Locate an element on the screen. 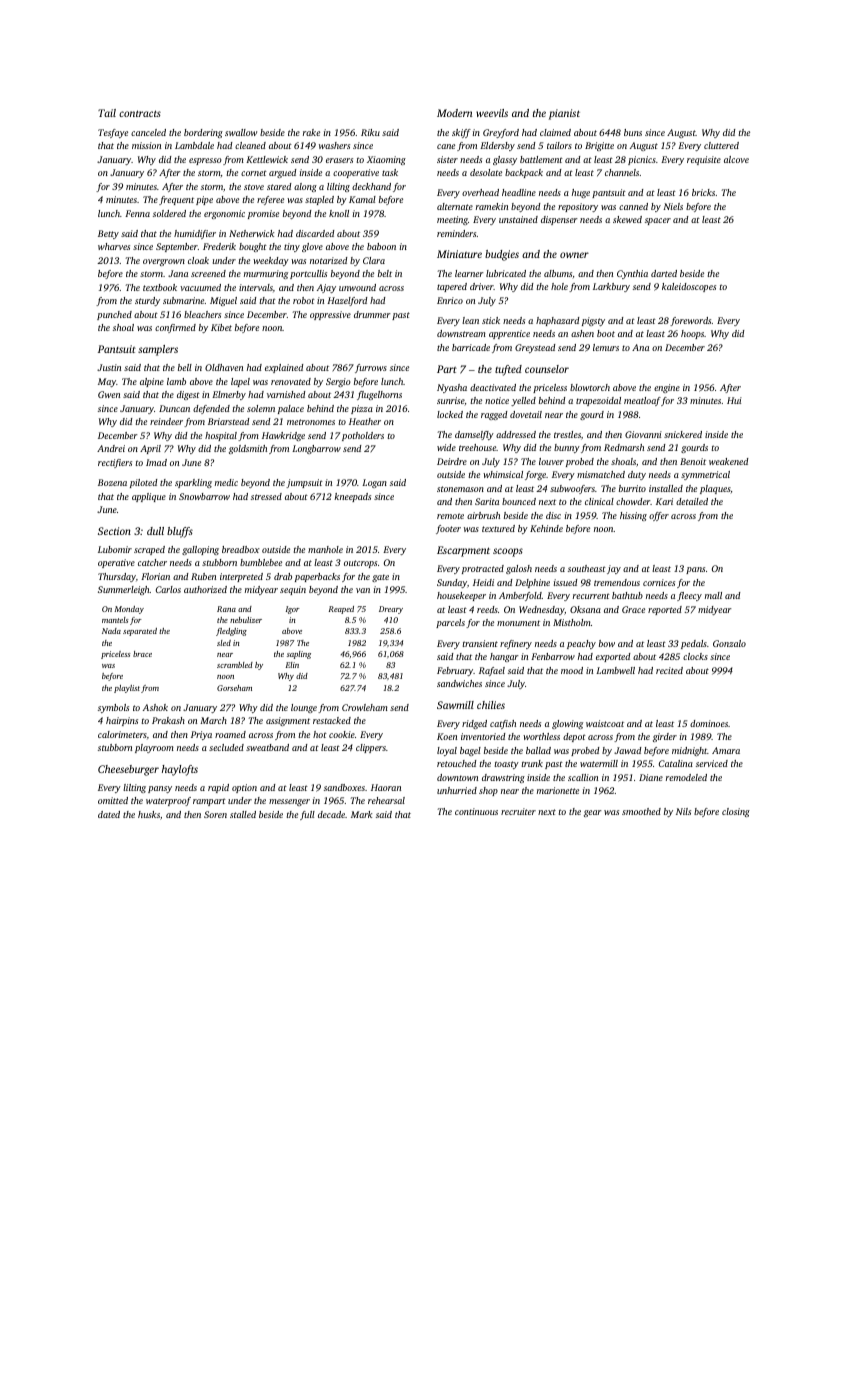 The width and height of the screenshot is (849, 1400). medic is located at coordinates (226, 482).
